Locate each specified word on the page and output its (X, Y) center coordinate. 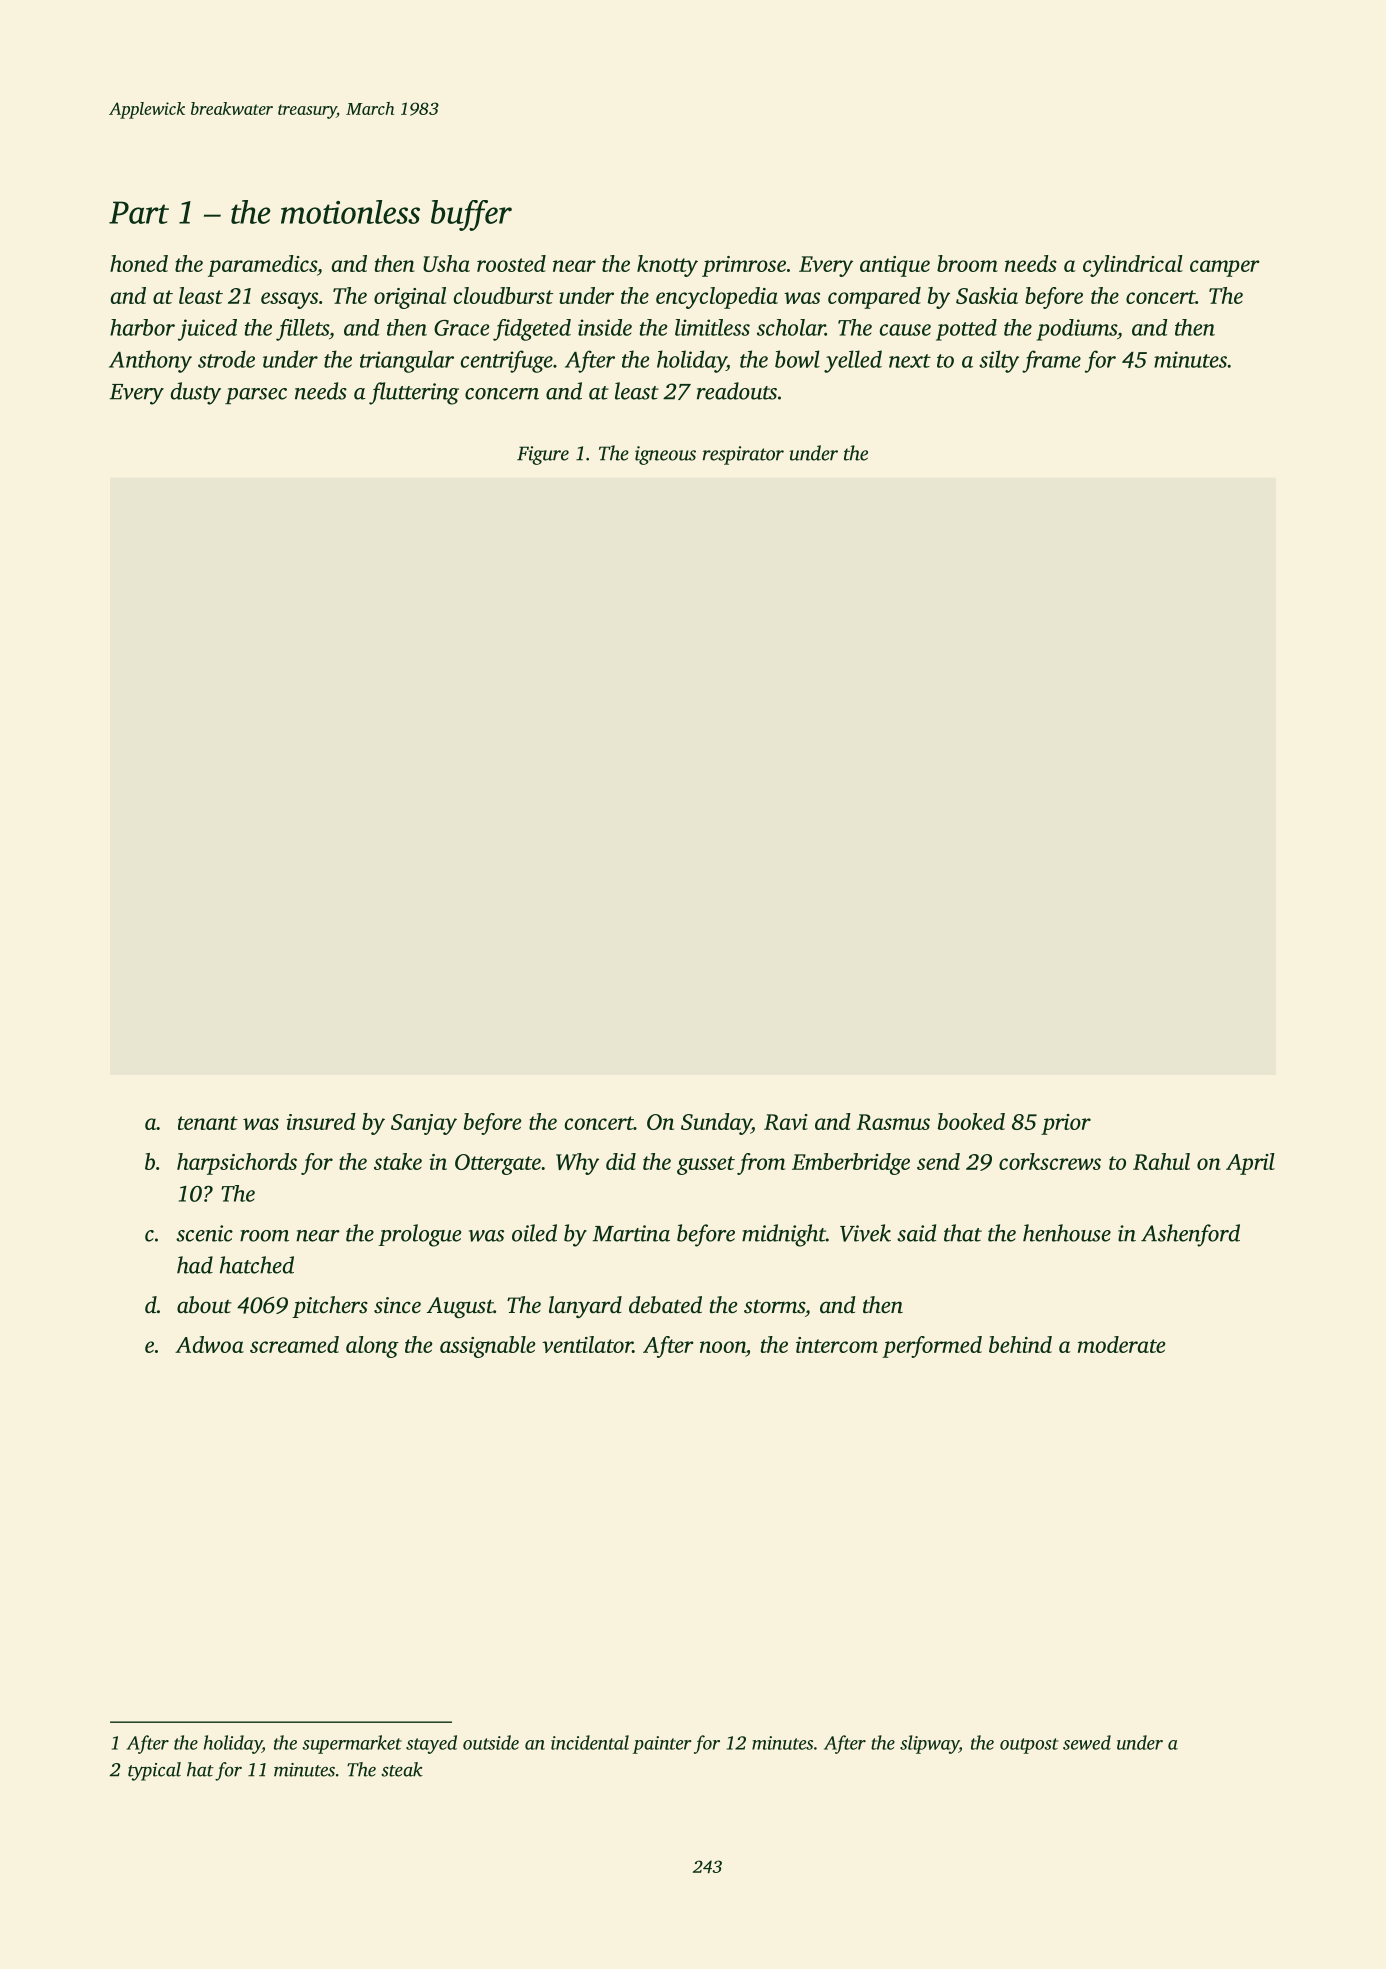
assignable (487, 1347)
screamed (294, 1344)
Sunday (716, 1124)
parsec (256, 396)
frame (1051, 361)
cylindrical (1133, 266)
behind (1020, 1344)
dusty (196, 393)
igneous (665, 455)
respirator (743, 455)
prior (1066, 1124)
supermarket (352, 1744)
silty (999, 361)
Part (139, 212)
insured (321, 1121)
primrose (744, 266)
